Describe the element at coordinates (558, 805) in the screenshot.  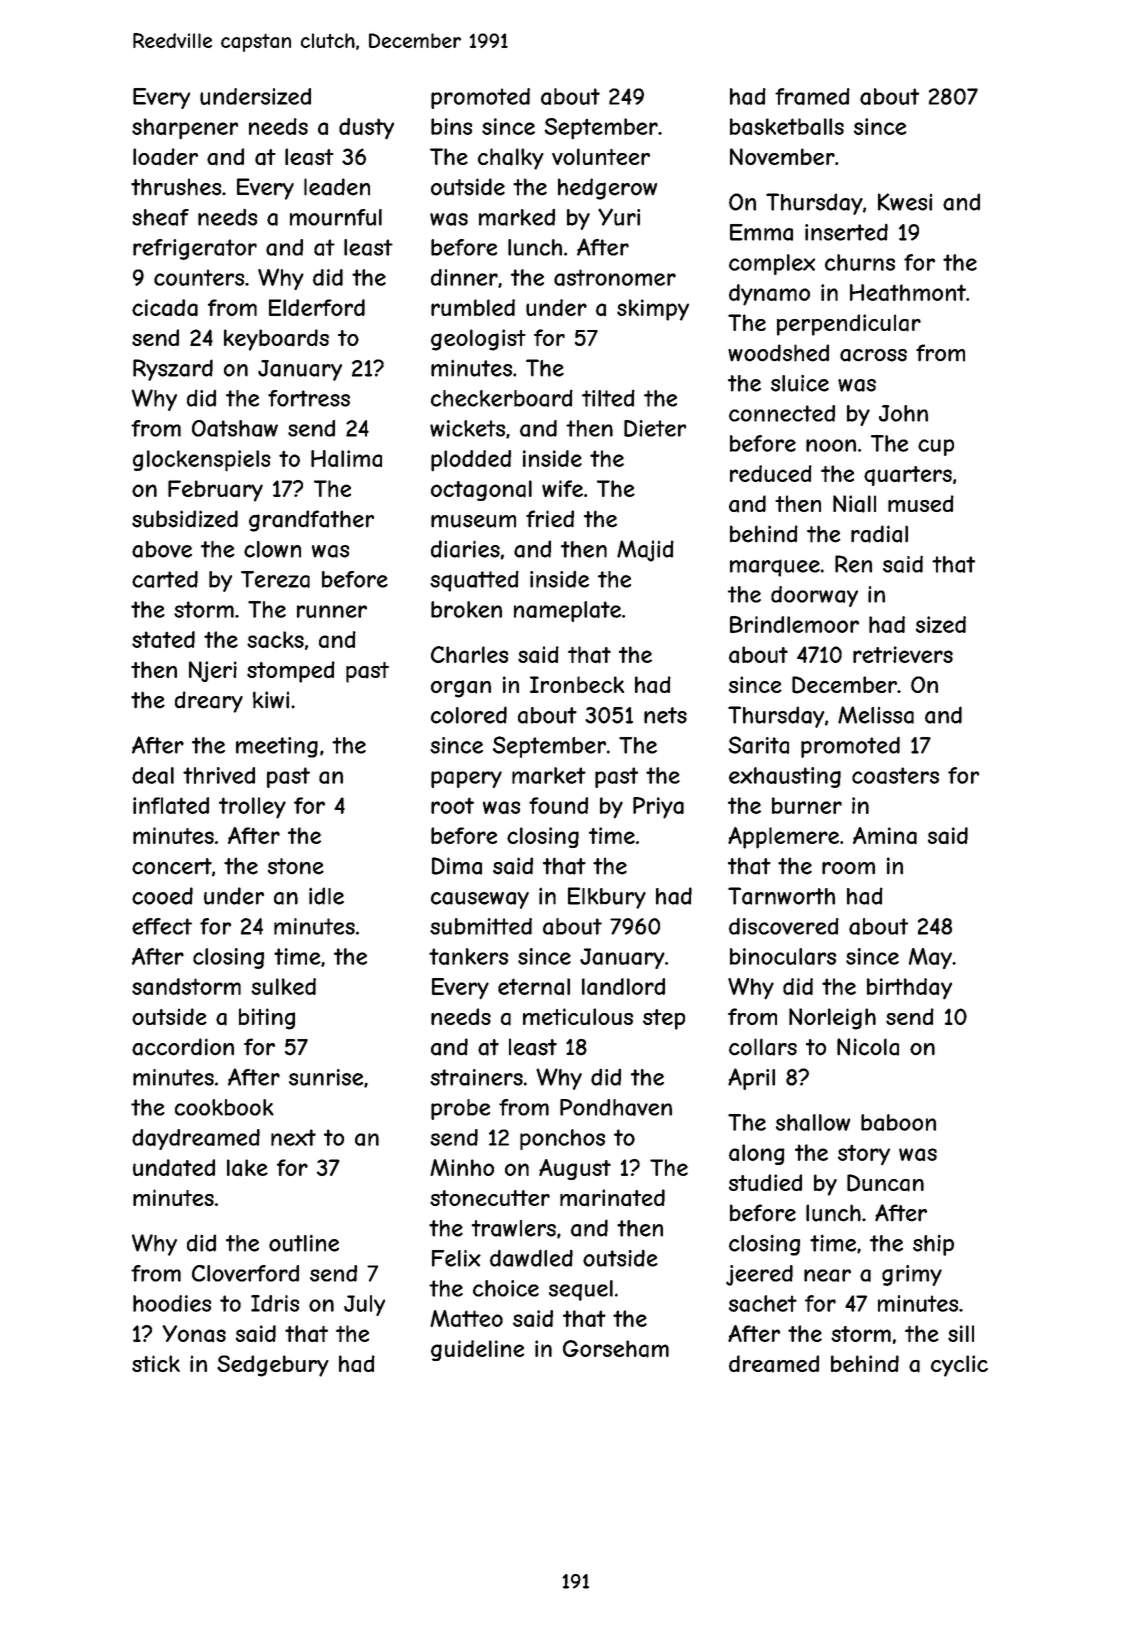
I see `found` at that location.
